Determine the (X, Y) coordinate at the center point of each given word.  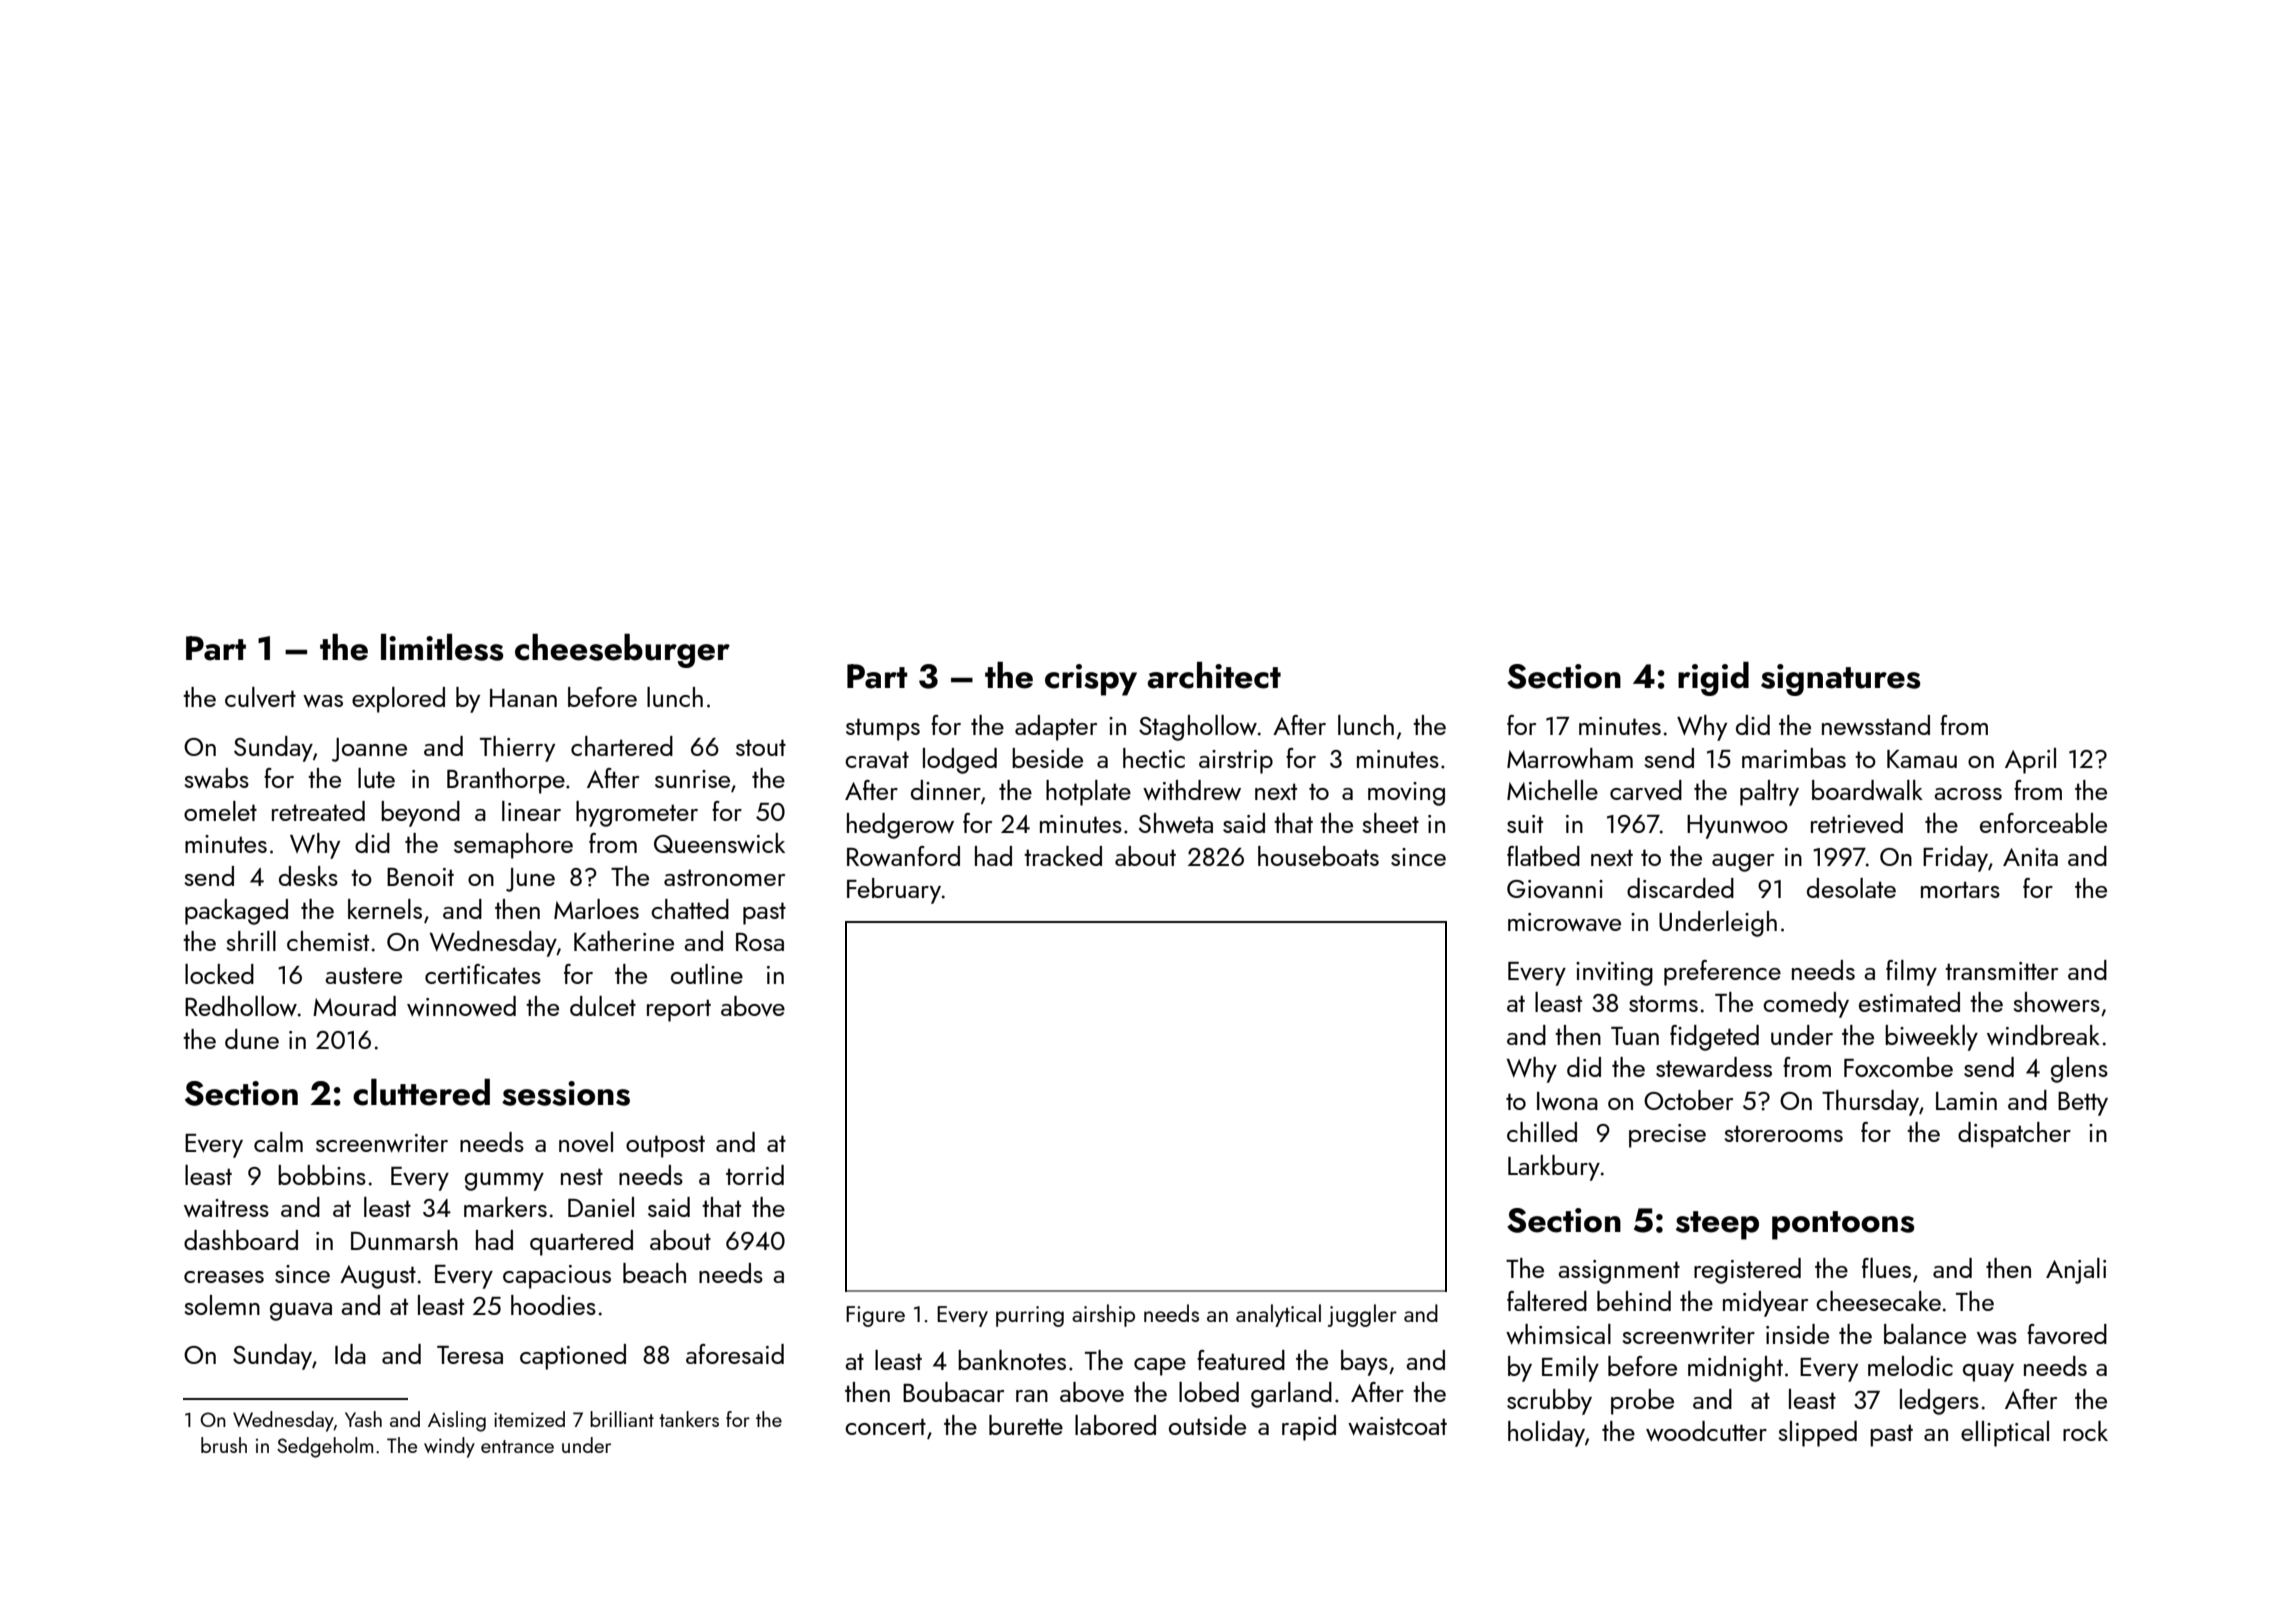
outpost (665, 1146)
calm (278, 1142)
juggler (1362, 1315)
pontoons (1843, 1225)
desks (308, 876)
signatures (1841, 680)
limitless (442, 647)
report (679, 1010)
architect (1214, 675)
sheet (1390, 823)
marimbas (1794, 758)
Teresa (470, 1355)
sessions (566, 1093)
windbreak (2043, 1035)
